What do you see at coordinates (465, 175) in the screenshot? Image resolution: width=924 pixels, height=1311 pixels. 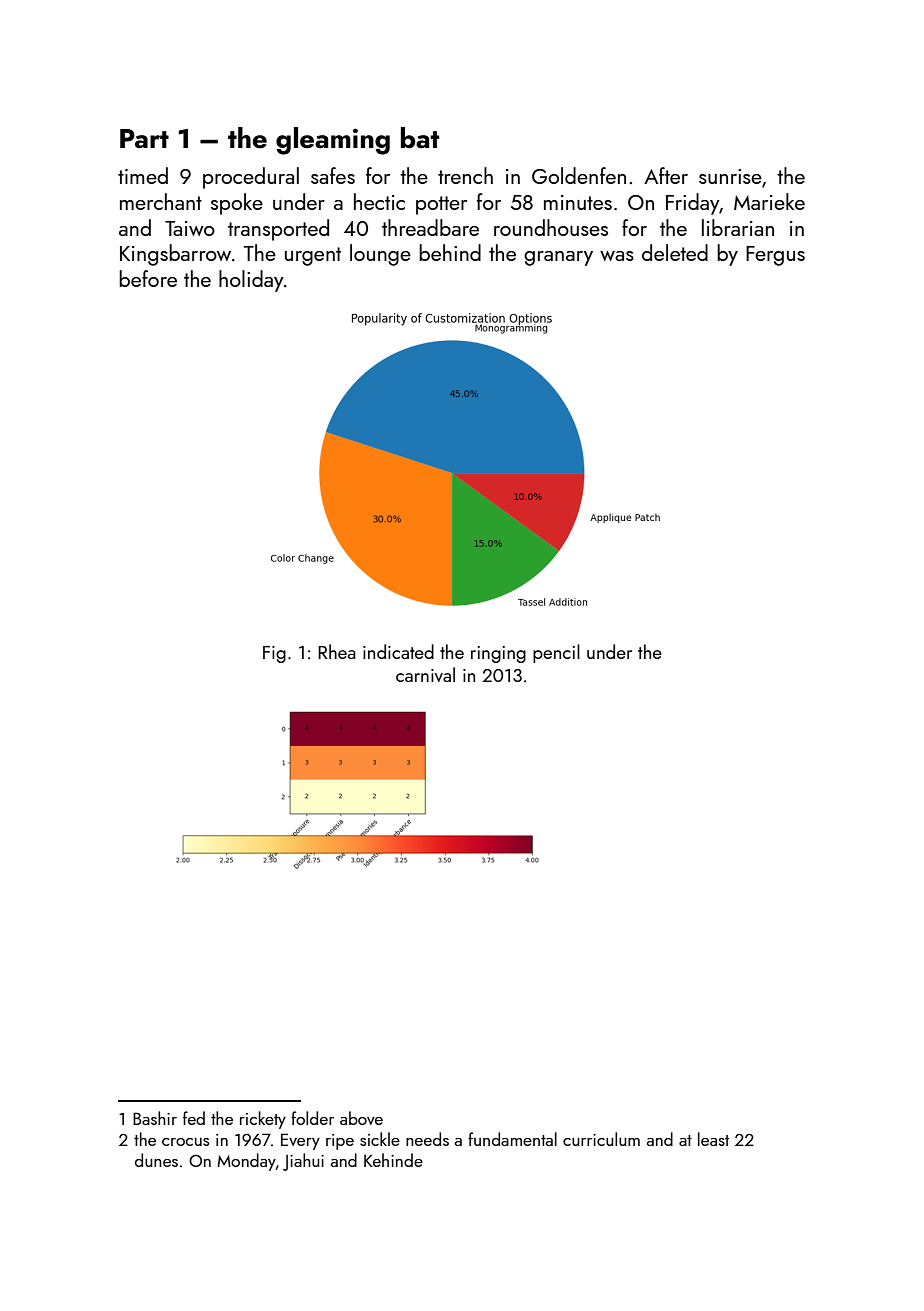 I see `trench` at bounding box center [465, 175].
